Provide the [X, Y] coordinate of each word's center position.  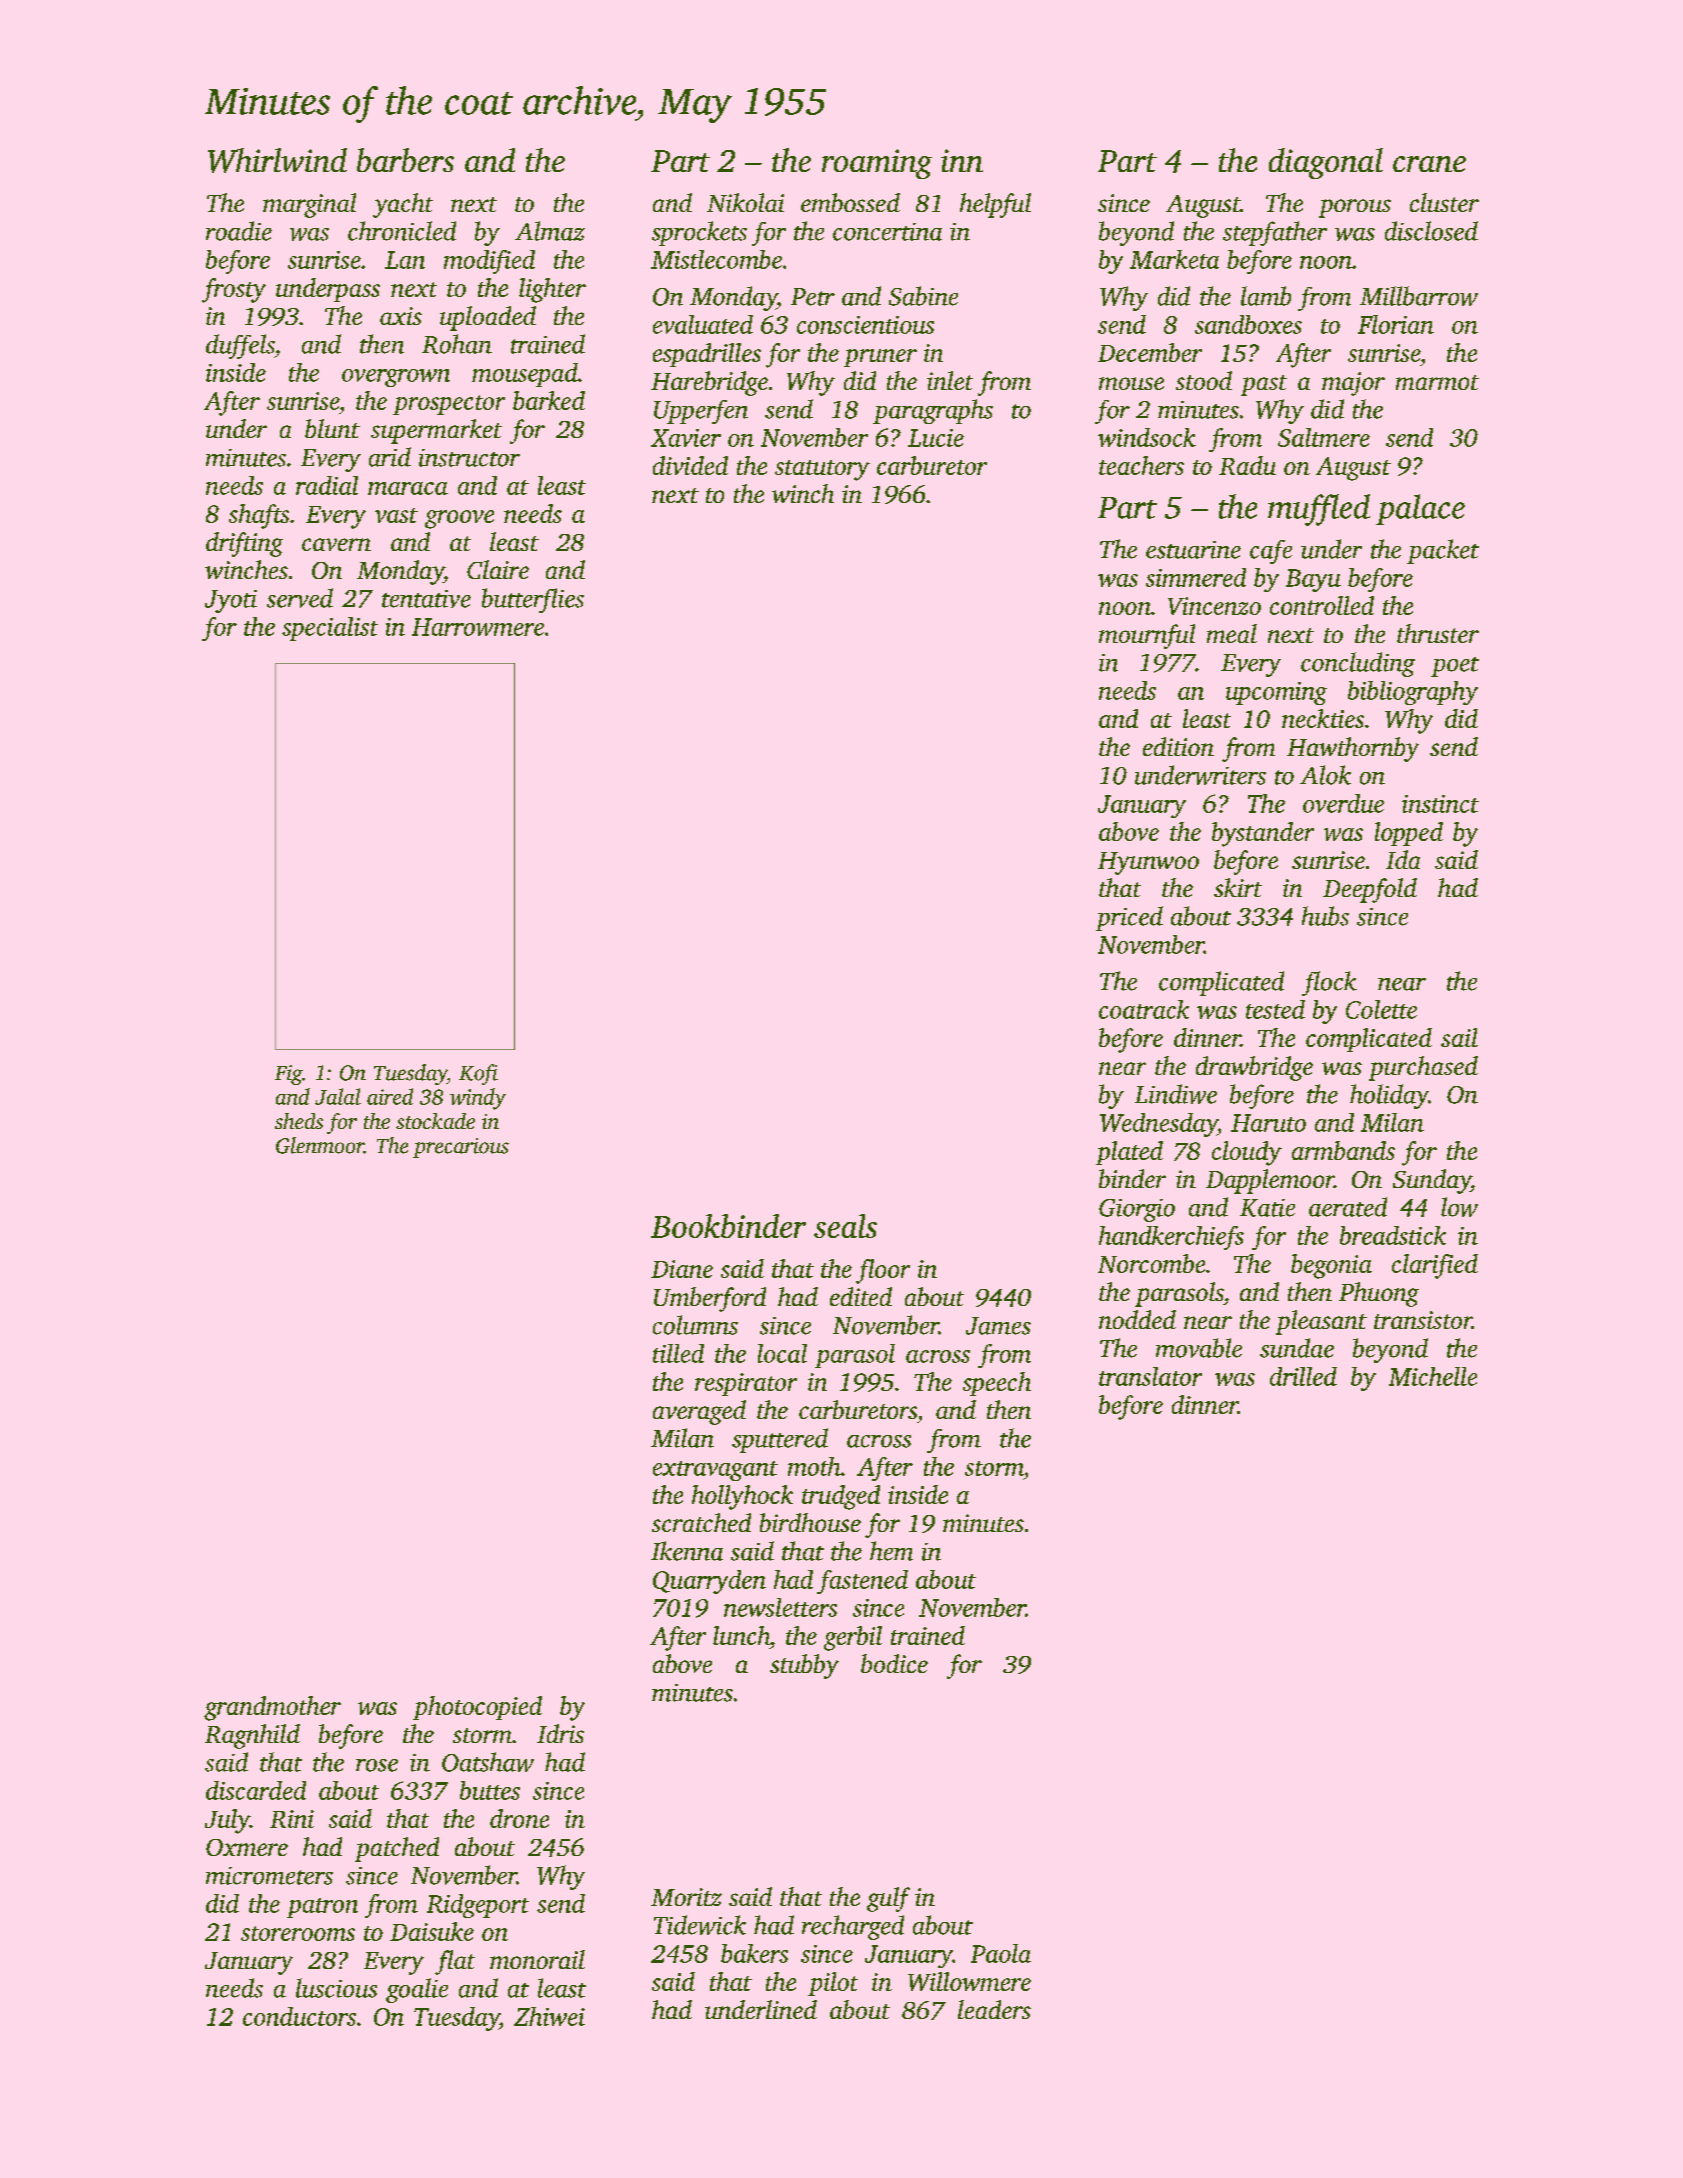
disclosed [1431, 231]
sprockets [699, 233]
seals [845, 1226]
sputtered [780, 1440]
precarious [461, 1148]
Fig [288, 1075]
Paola [1001, 1953]
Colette [1381, 1009]
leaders [994, 2009]
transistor [1423, 1320]
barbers [405, 160]
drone [519, 1818]
